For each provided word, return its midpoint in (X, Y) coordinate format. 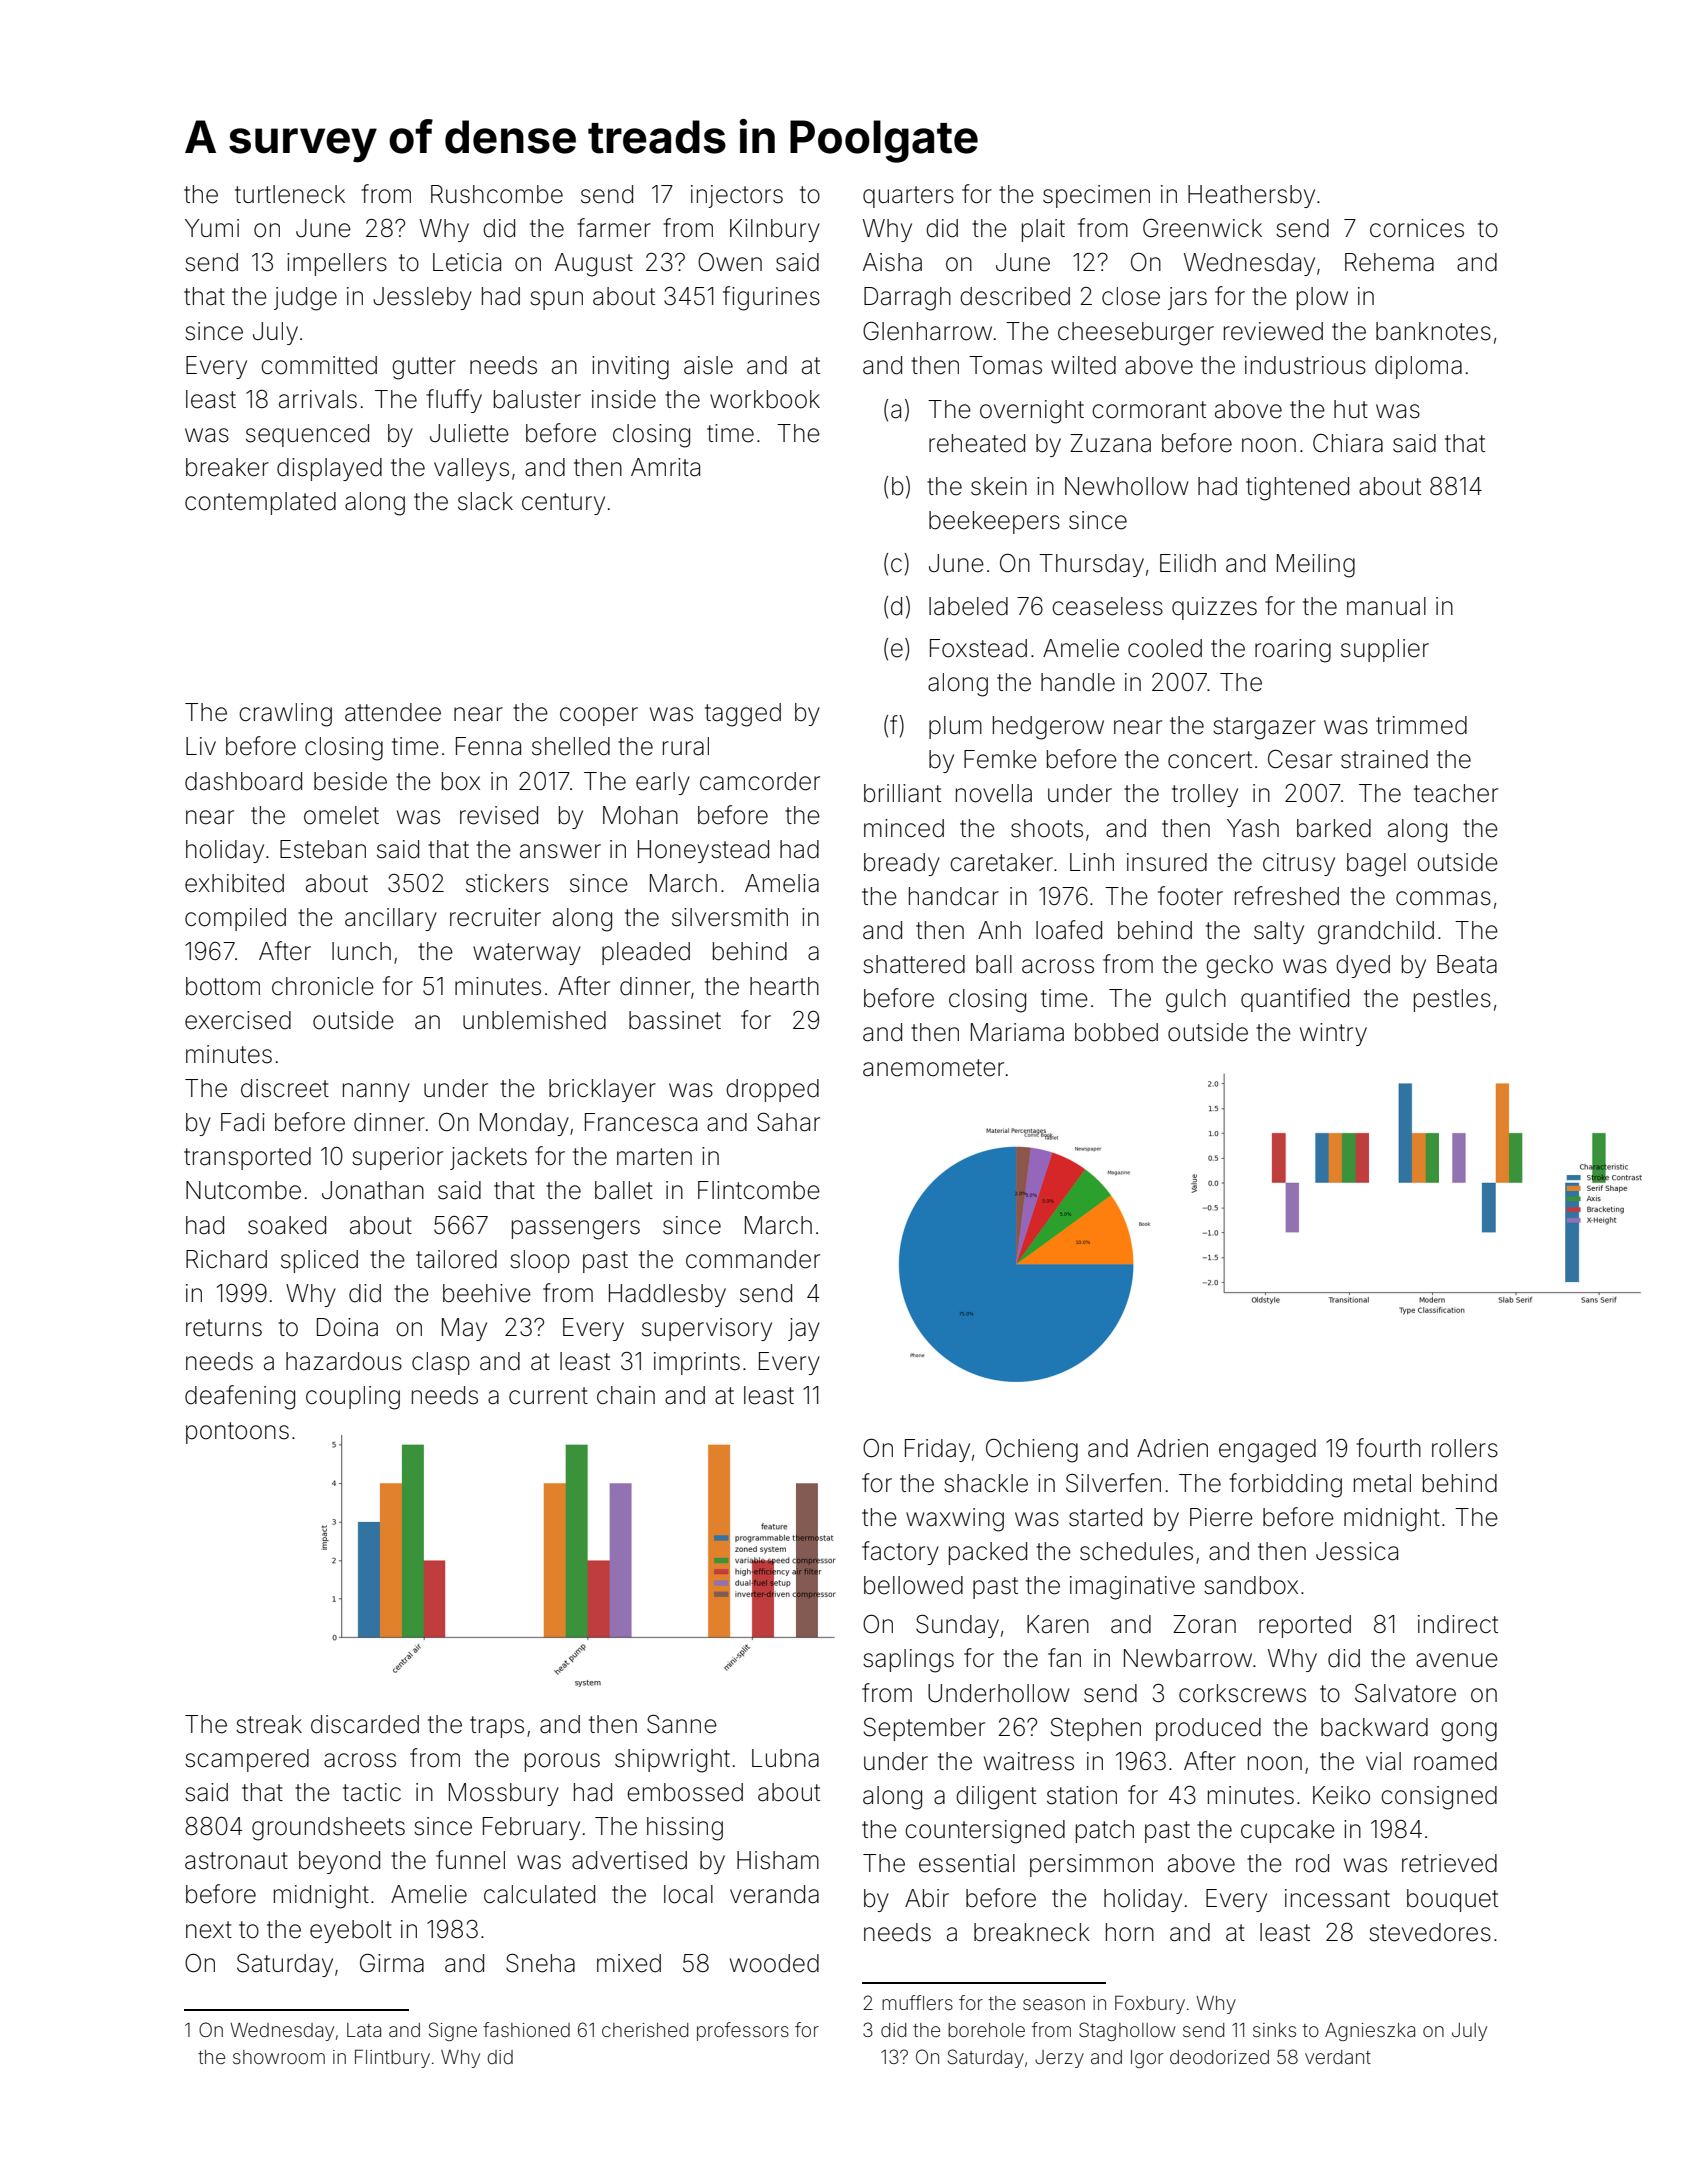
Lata (364, 2030)
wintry (1333, 1034)
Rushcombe (497, 194)
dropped (772, 1090)
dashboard (243, 781)
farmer (614, 228)
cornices (1417, 228)
